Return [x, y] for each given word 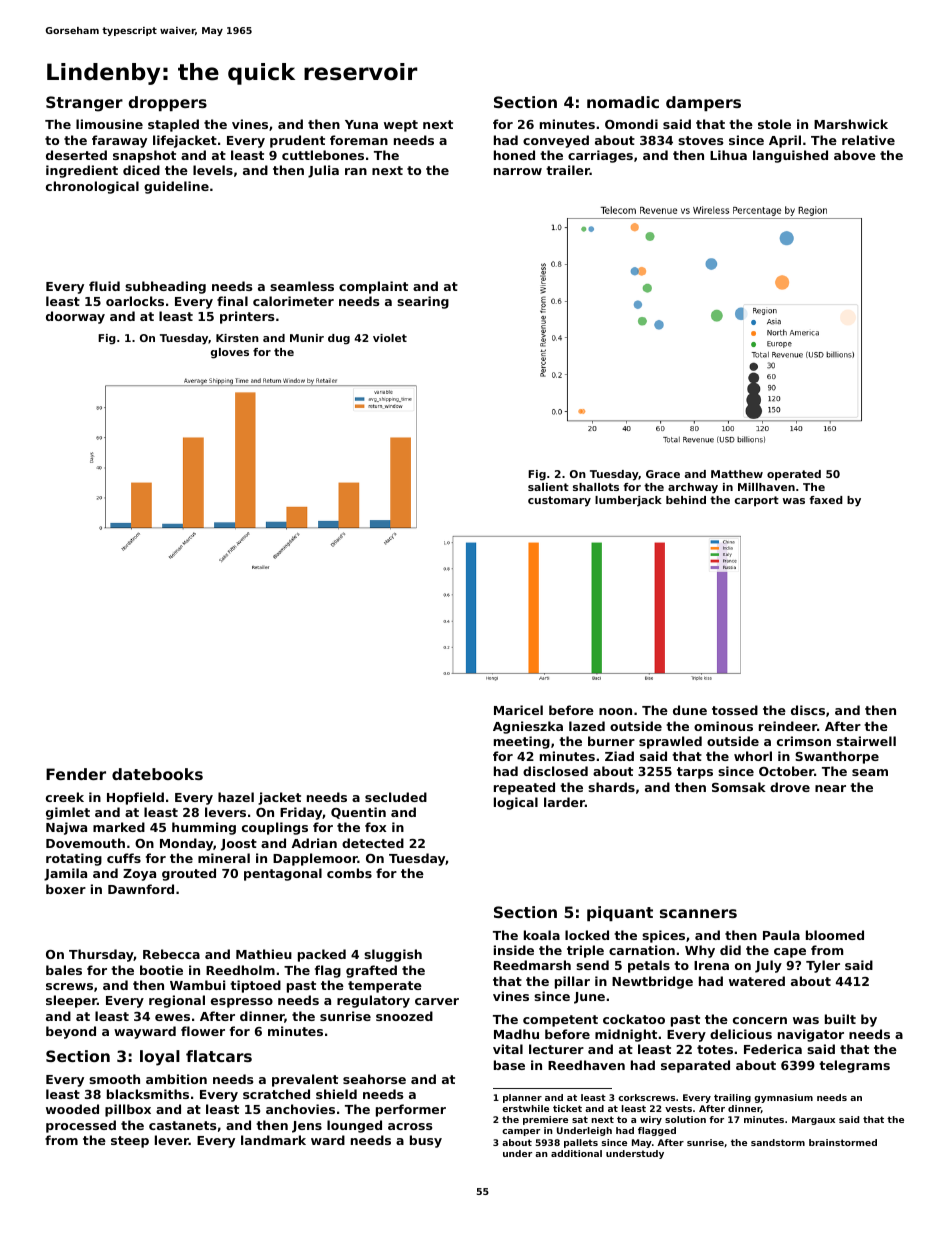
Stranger [84, 104]
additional [576, 1153]
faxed [826, 500]
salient [548, 487]
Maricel [518, 710]
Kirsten [237, 338]
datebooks [157, 774]
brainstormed [843, 1142]
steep [130, 1142]
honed [514, 155]
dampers [703, 103]
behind [686, 500]
